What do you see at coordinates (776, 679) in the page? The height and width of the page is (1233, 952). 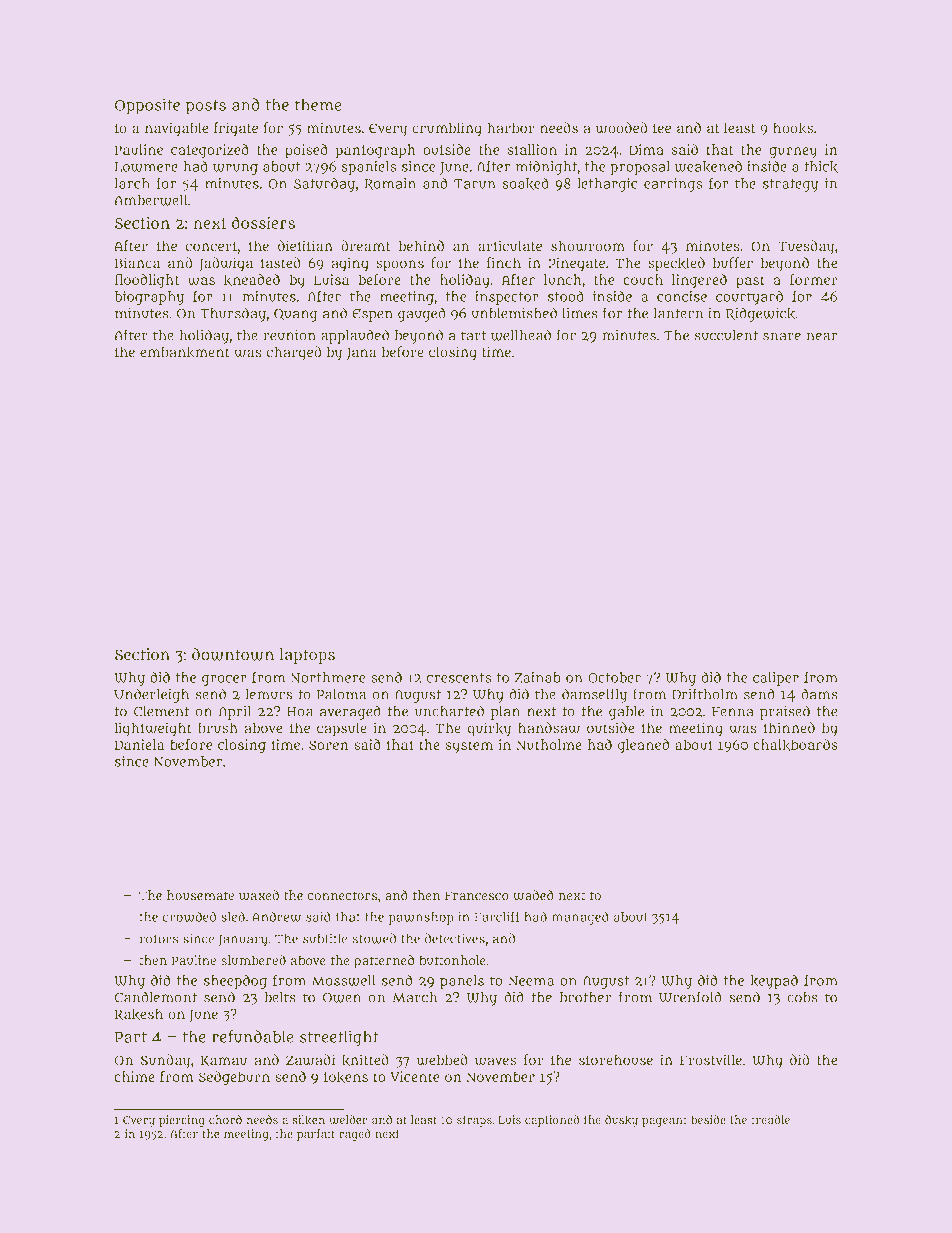 I see `caliper` at bounding box center [776, 679].
